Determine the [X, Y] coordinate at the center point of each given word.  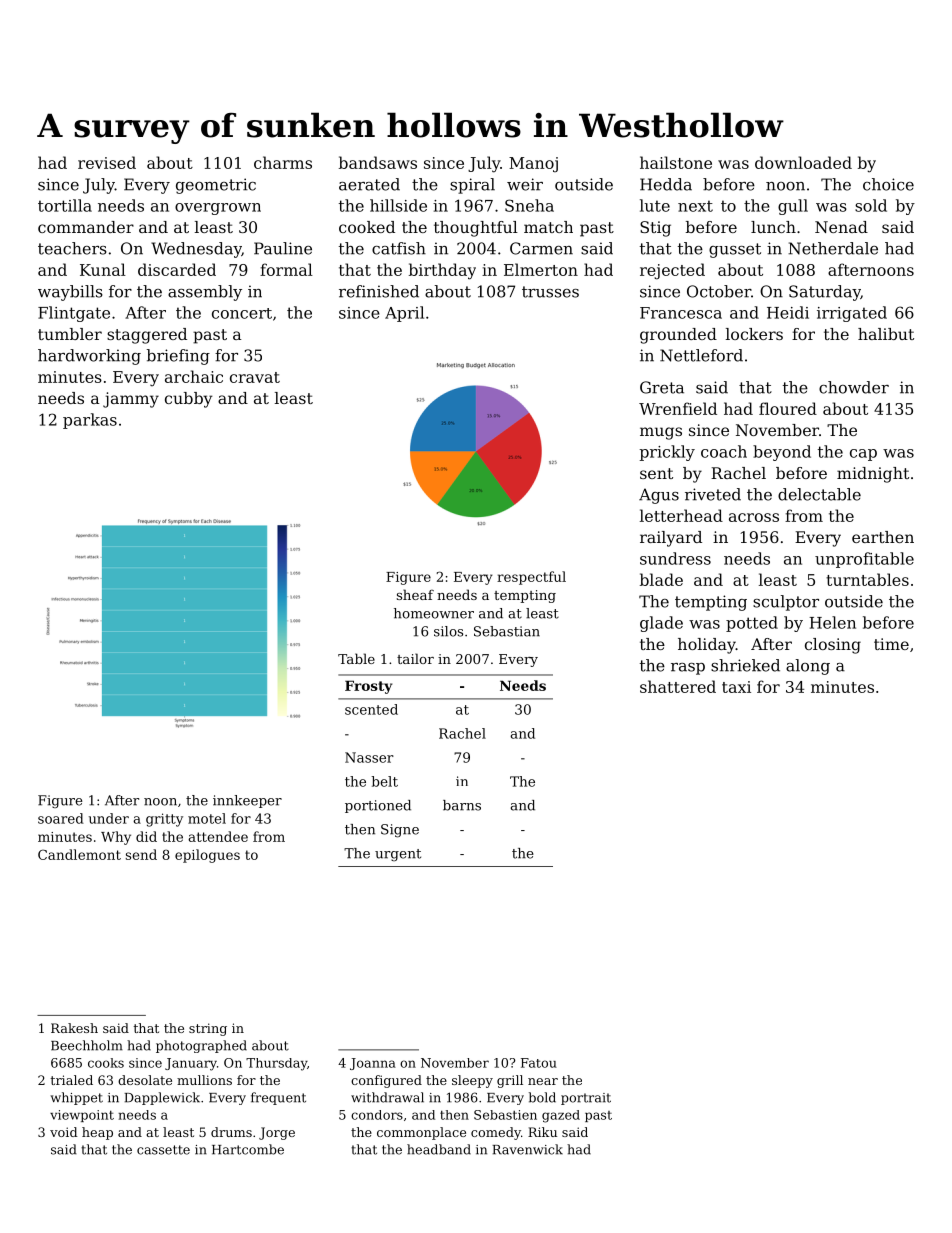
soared [61, 818]
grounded [678, 336]
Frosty [368, 687]
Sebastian [507, 631]
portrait [586, 1099]
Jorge [277, 1133]
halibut [886, 334]
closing [833, 646]
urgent [398, 855]
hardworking [89, 357]
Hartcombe [248, 1149]
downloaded [803, 162]
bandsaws [378, 162]
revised [107, 162]
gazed [561, 1116]
